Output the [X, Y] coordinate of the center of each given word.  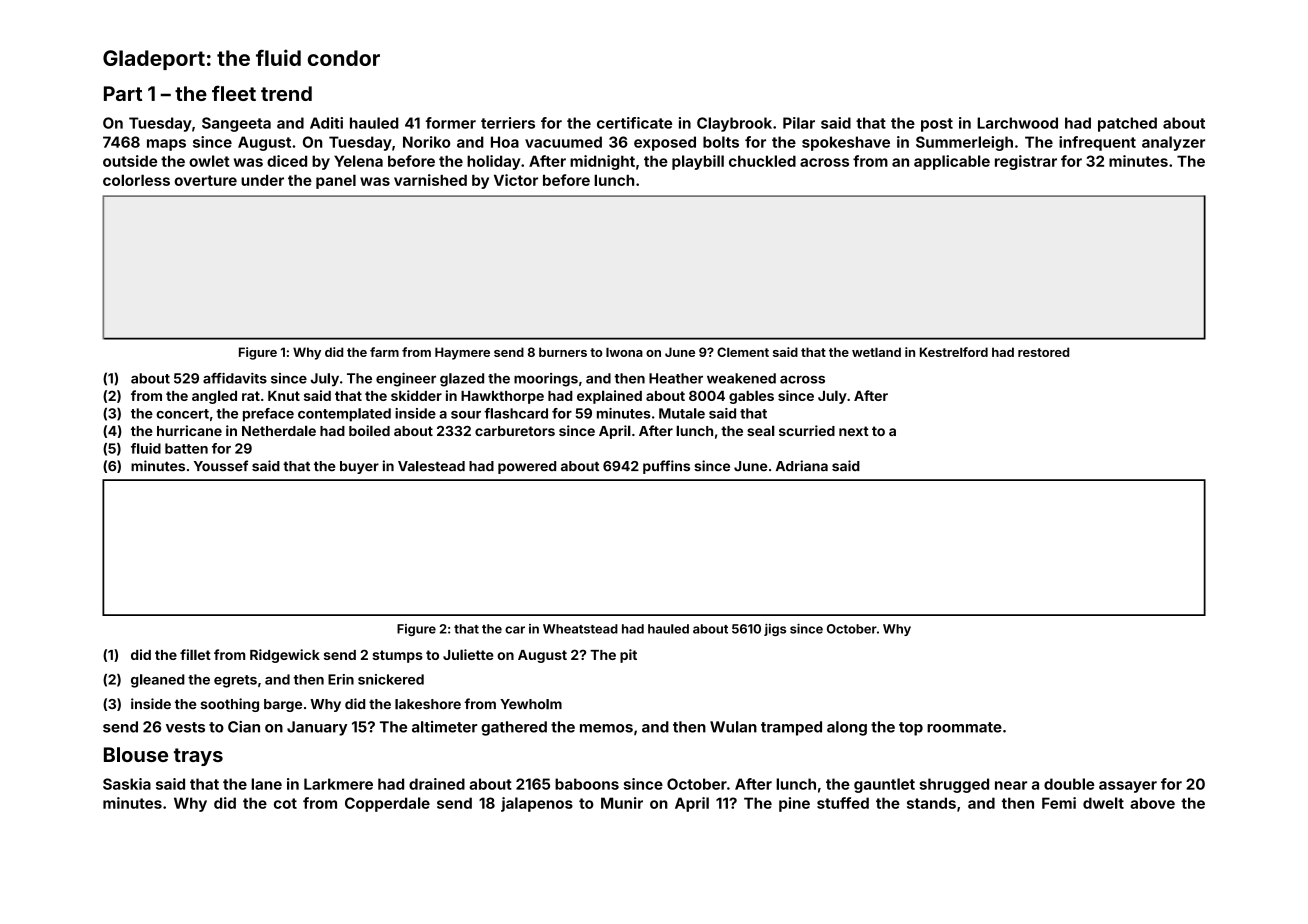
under [262, 180]
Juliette [468, 654]
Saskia [127, 784]
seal [761, 430]
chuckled [762, 161]
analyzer [1173, 143]
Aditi [326, 123]
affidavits [235, 378]
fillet [195, 654]
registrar [1026, 162]
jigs [775, 629]
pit [628, 656]
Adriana [802, 466]
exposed [665, 143]
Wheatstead [580, 629]
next [854, 431]
